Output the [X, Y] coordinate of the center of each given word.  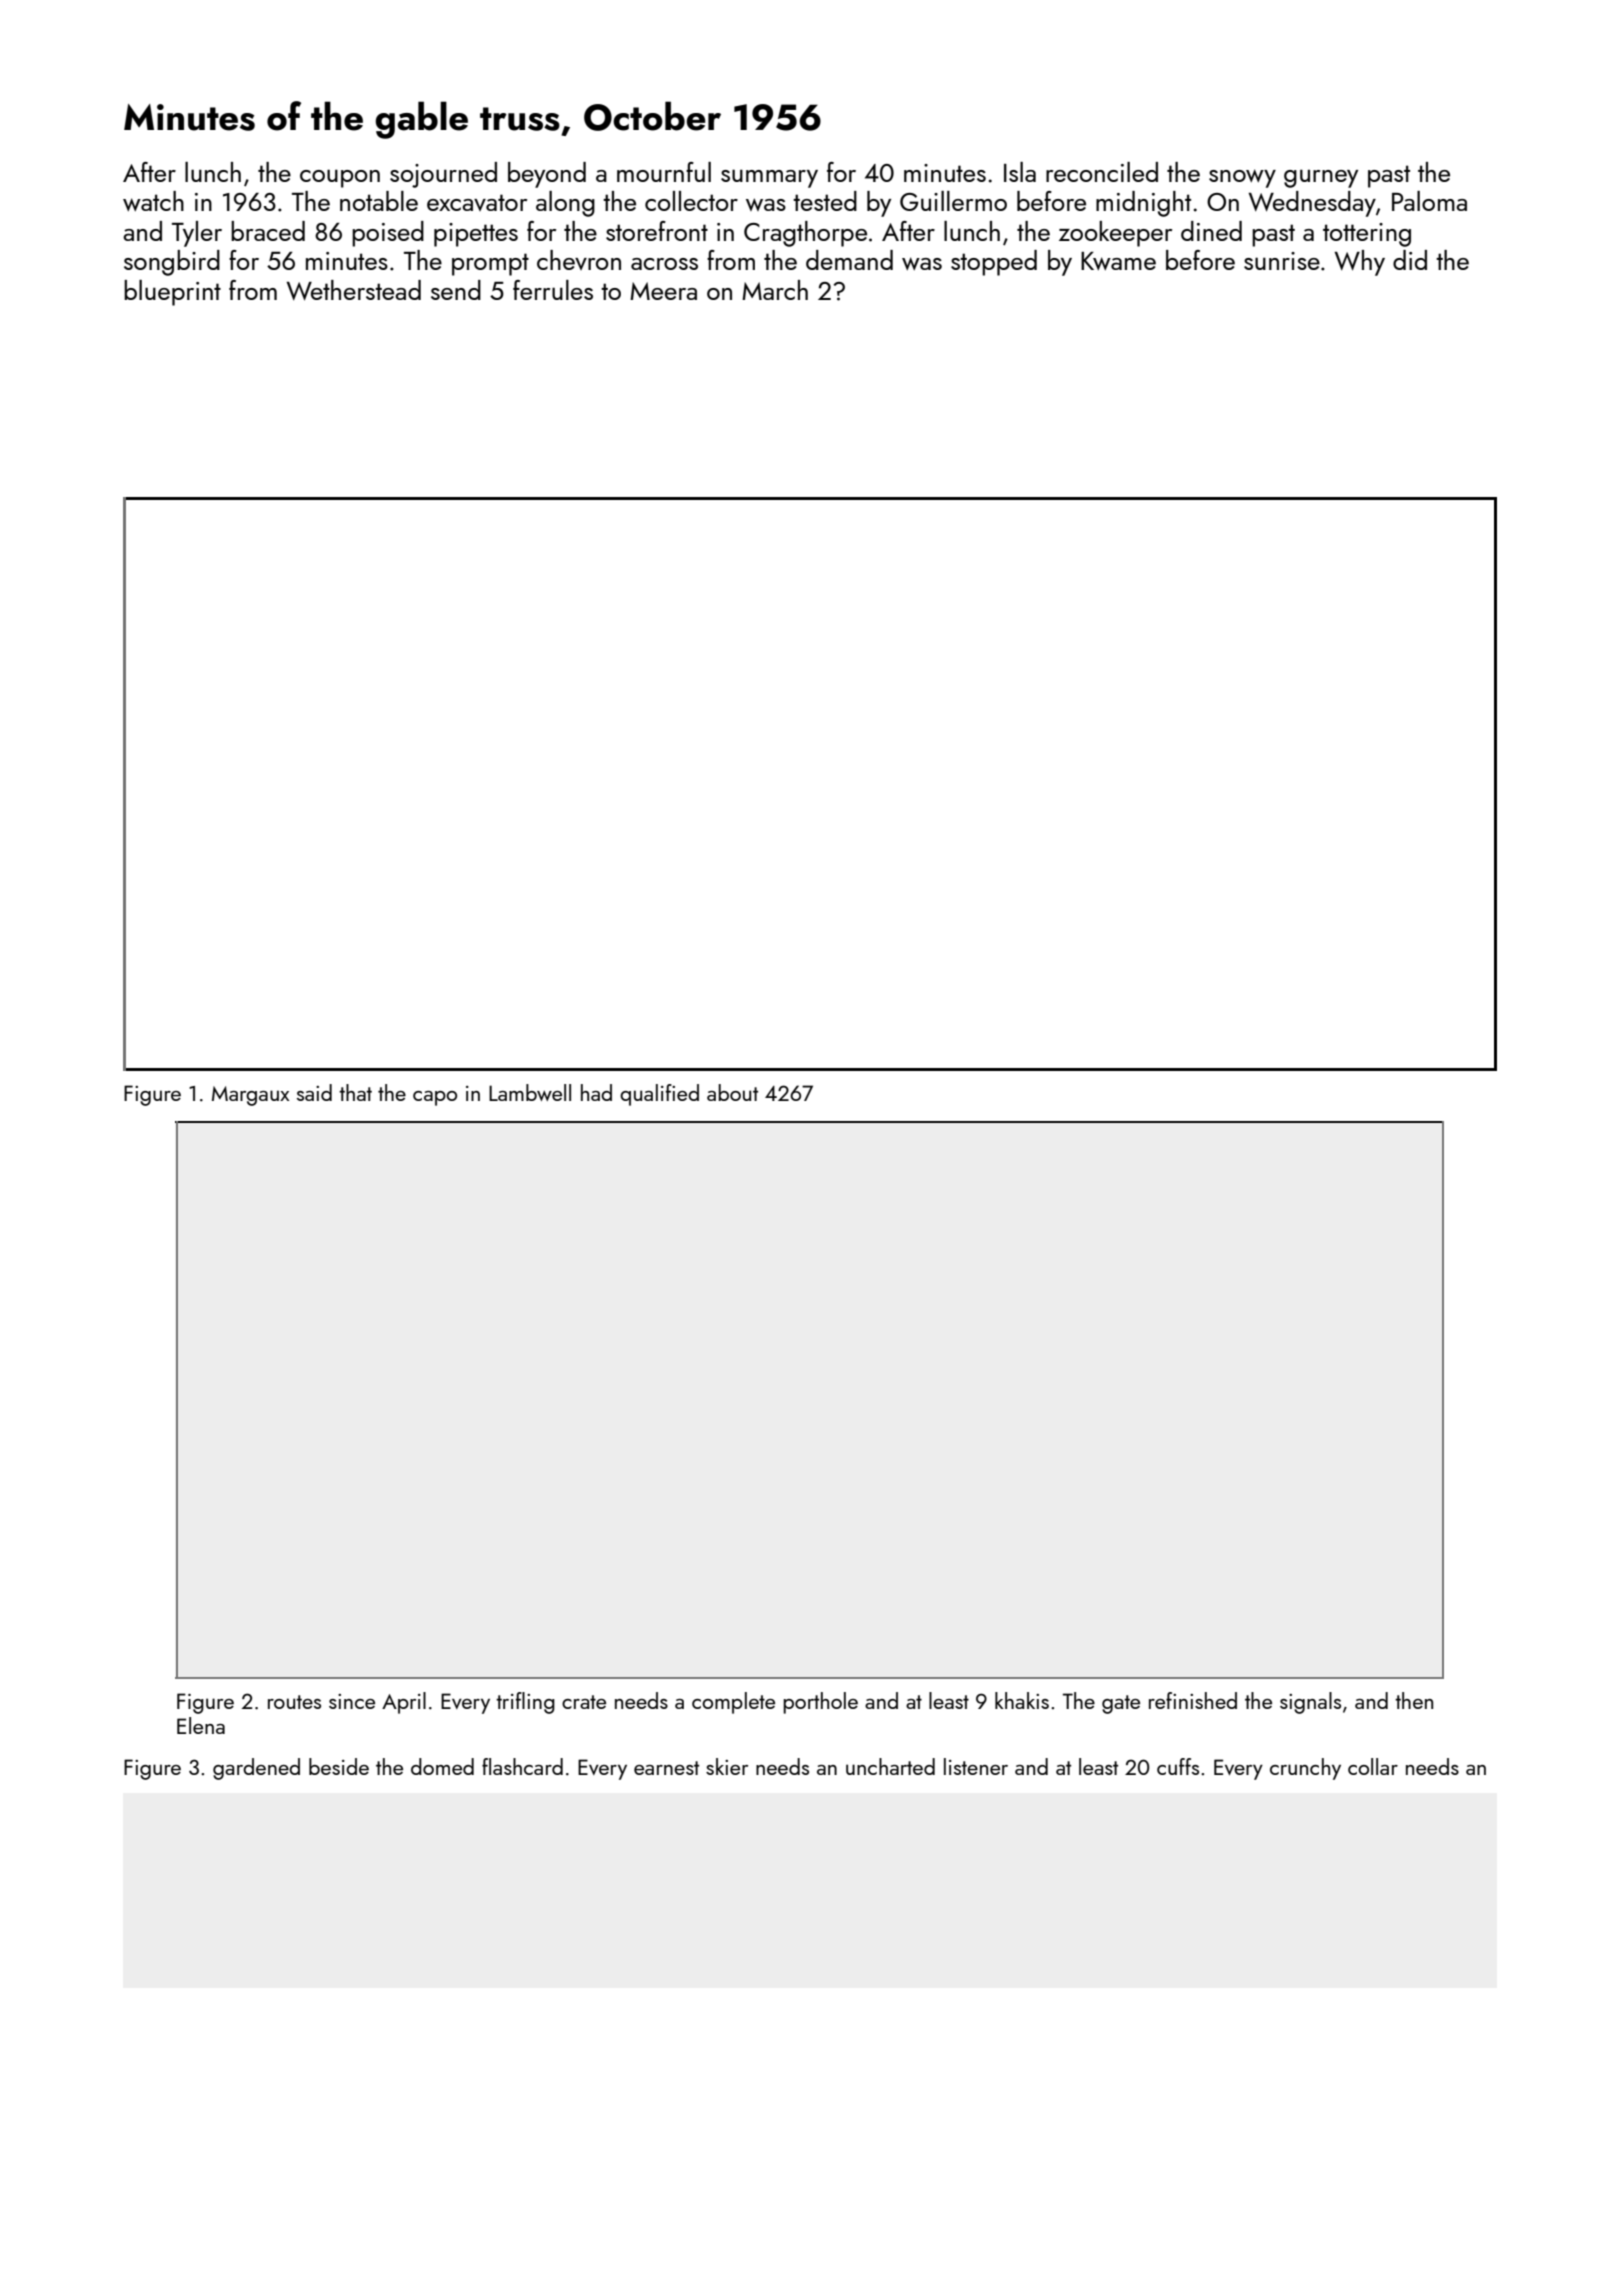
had [596, 1092]
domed [442, 1766]
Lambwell [530, 1092]
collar [1373, 1766]
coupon [340, 178]
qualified [659, 1095]
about [732, 1092]
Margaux [250, 1096]
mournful [664, 172]
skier [727, 1766]
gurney [1321, 178]
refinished [1193, 1700]
